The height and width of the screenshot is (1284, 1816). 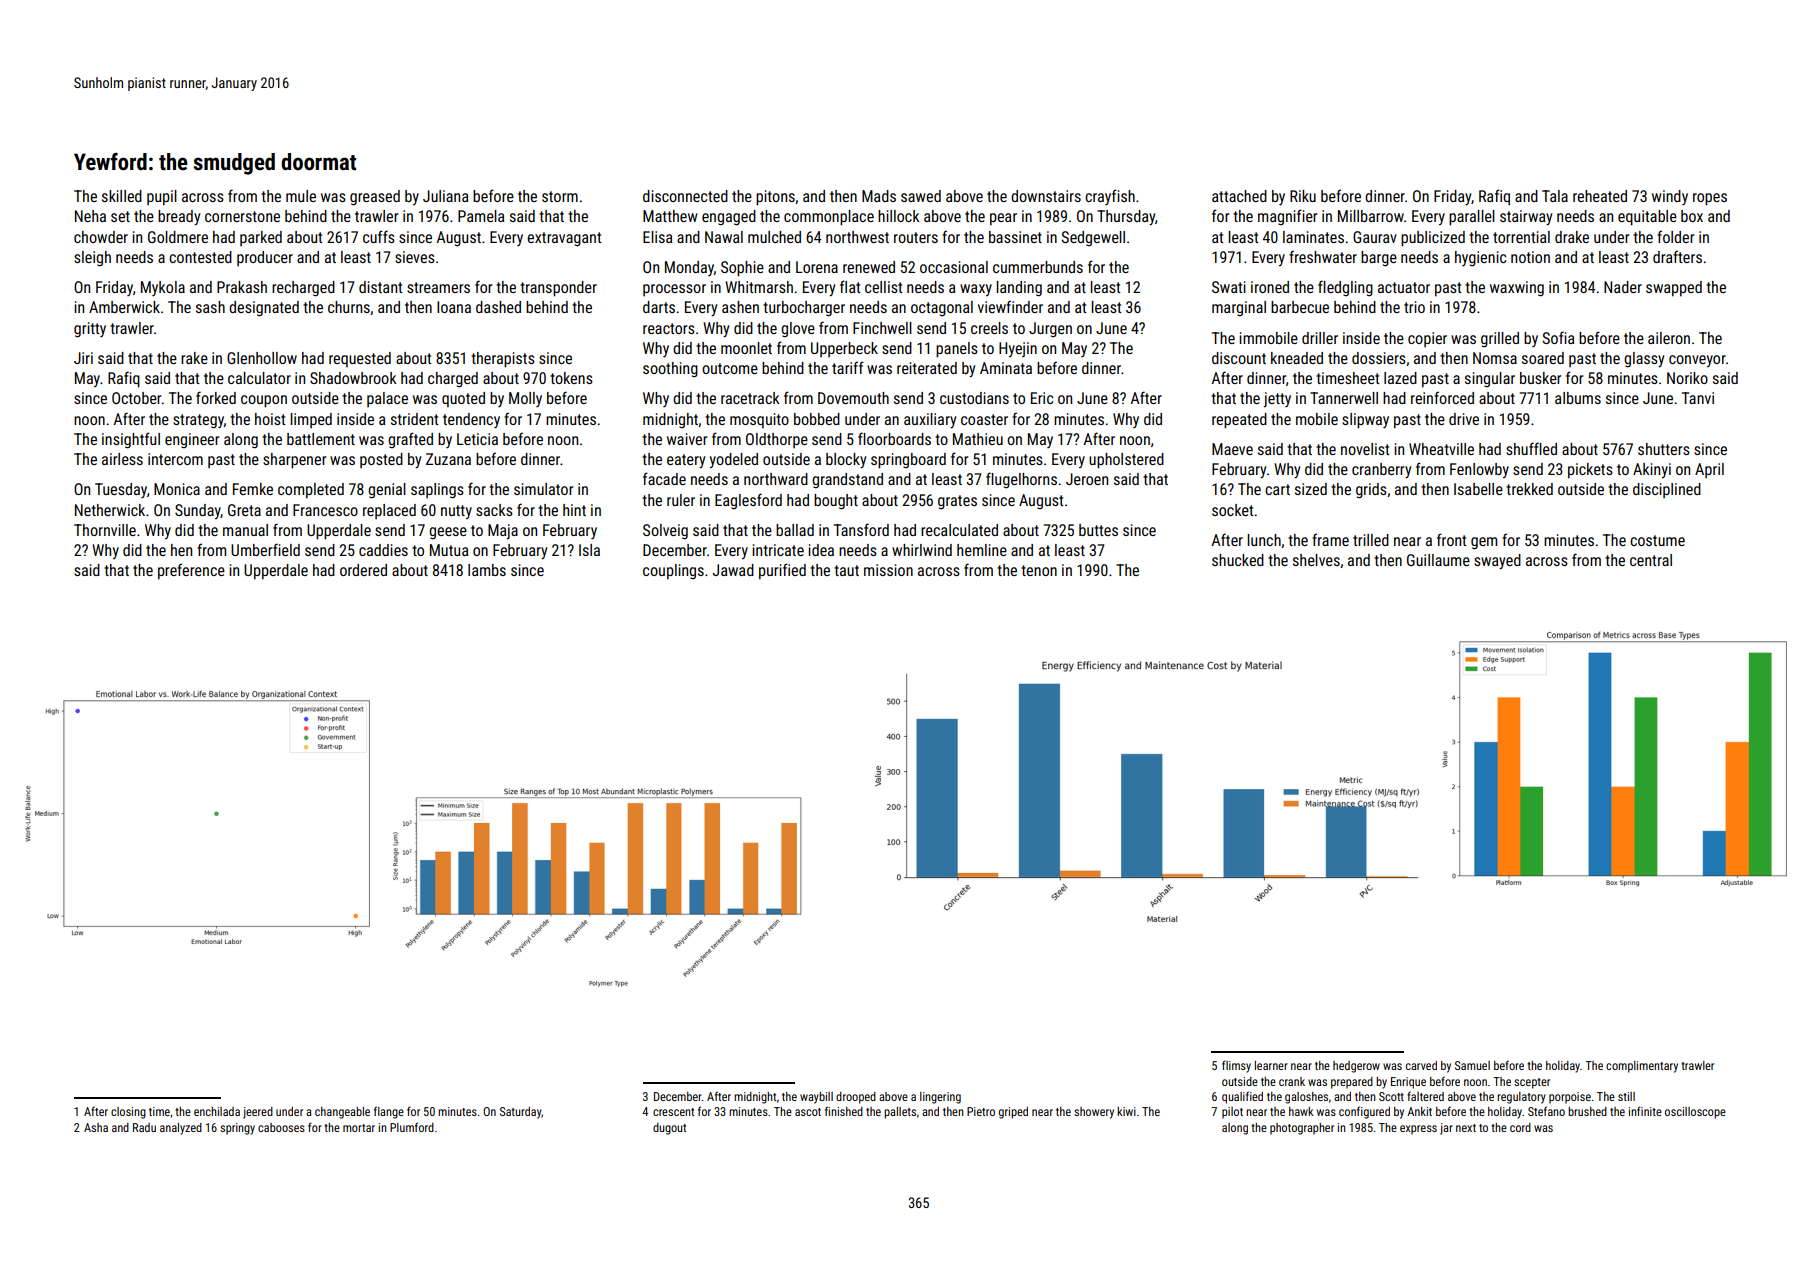 I want to click on streamers, so click(x=438, y=287).
